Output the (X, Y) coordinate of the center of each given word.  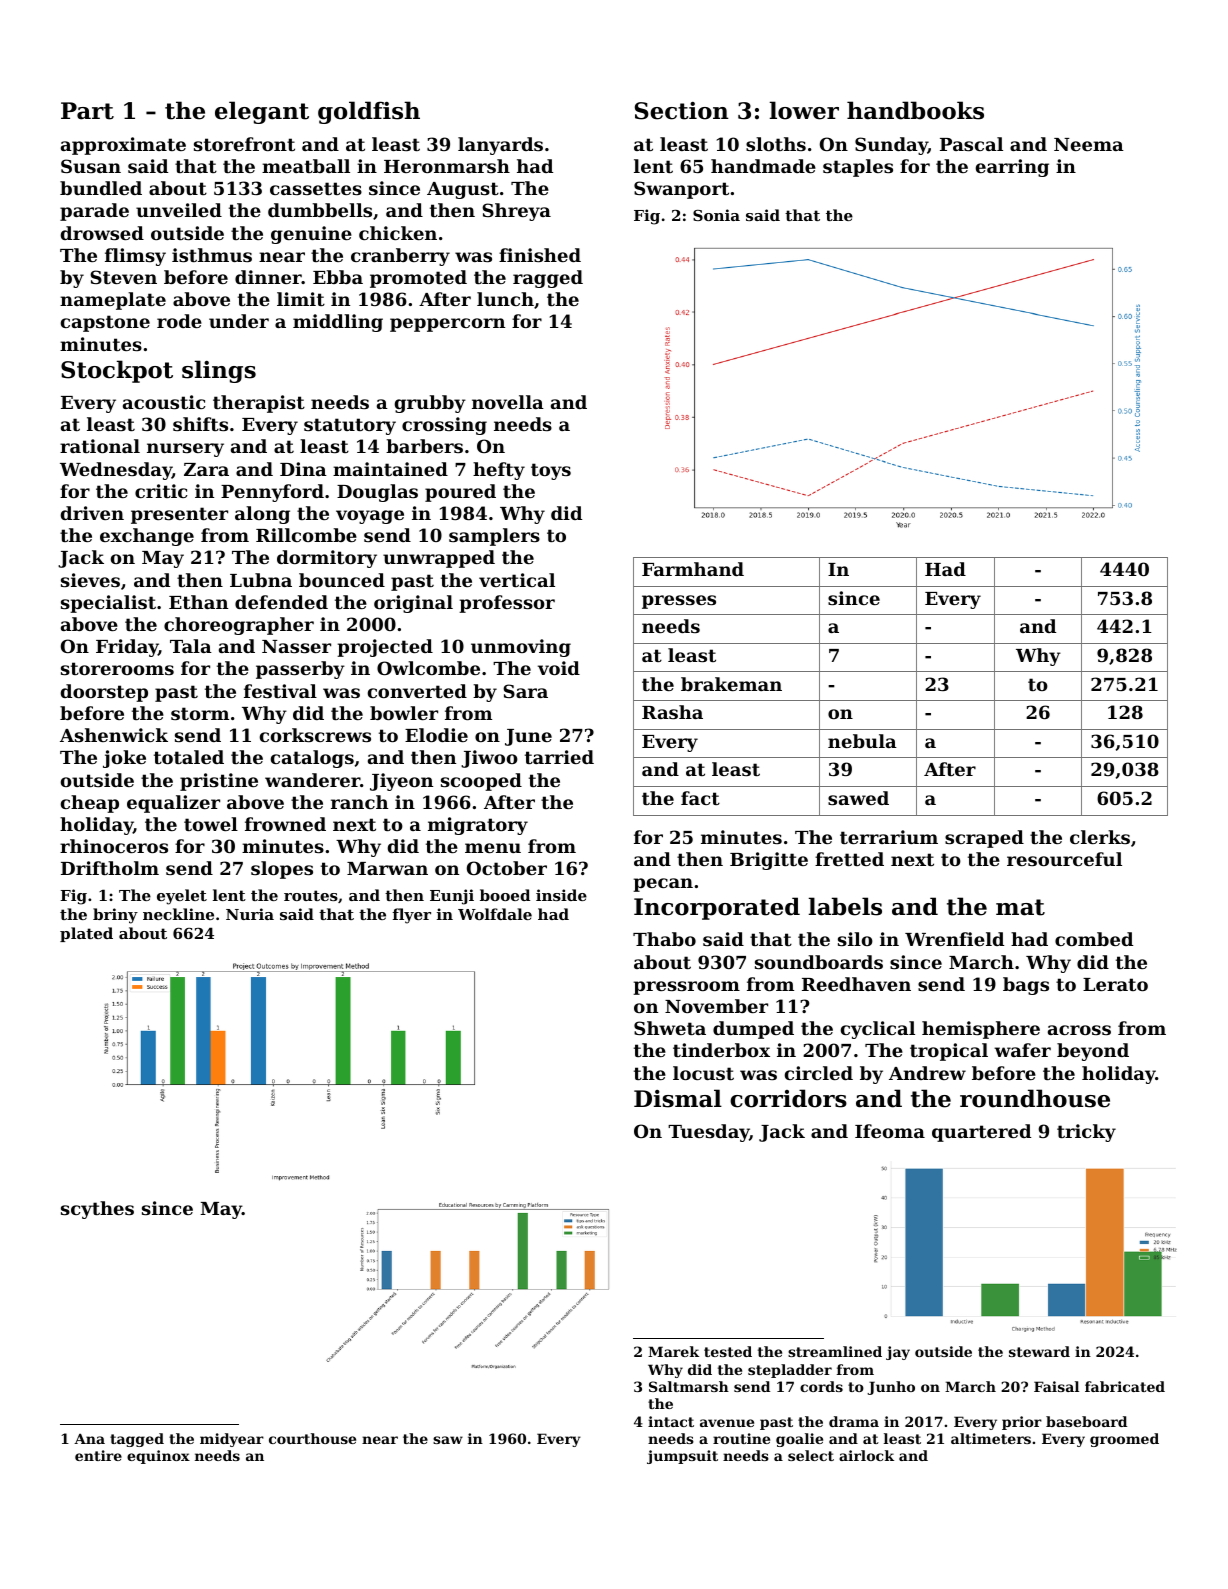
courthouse (312, 1438)
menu (493, 848)
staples (858, 168)
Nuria (250, 914)
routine (741, 1438)
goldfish (369, 112)
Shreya (516, 212)
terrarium (889, 837)
